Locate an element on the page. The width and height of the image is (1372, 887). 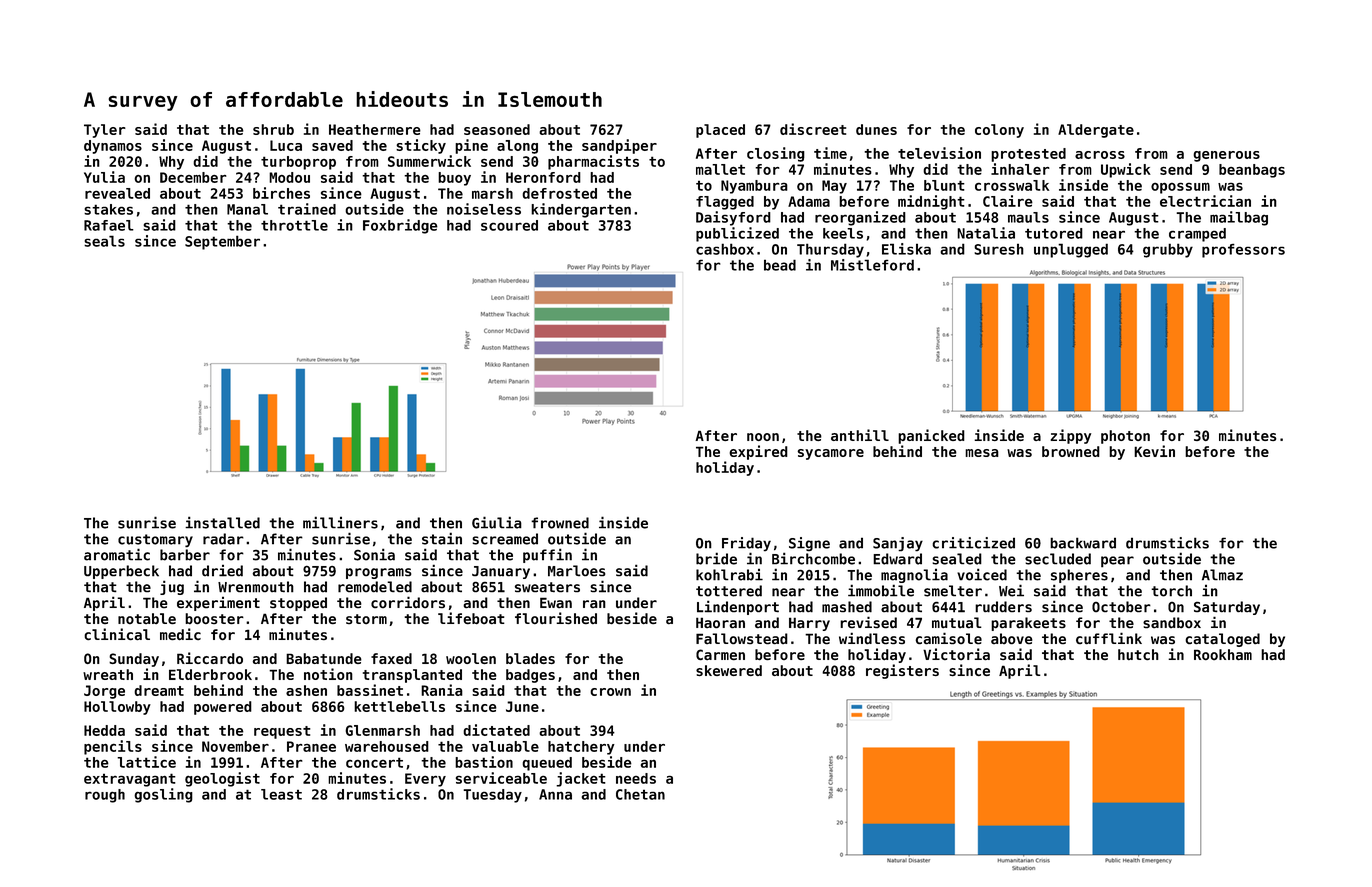
pencils is located at coordinates (113, 747).
